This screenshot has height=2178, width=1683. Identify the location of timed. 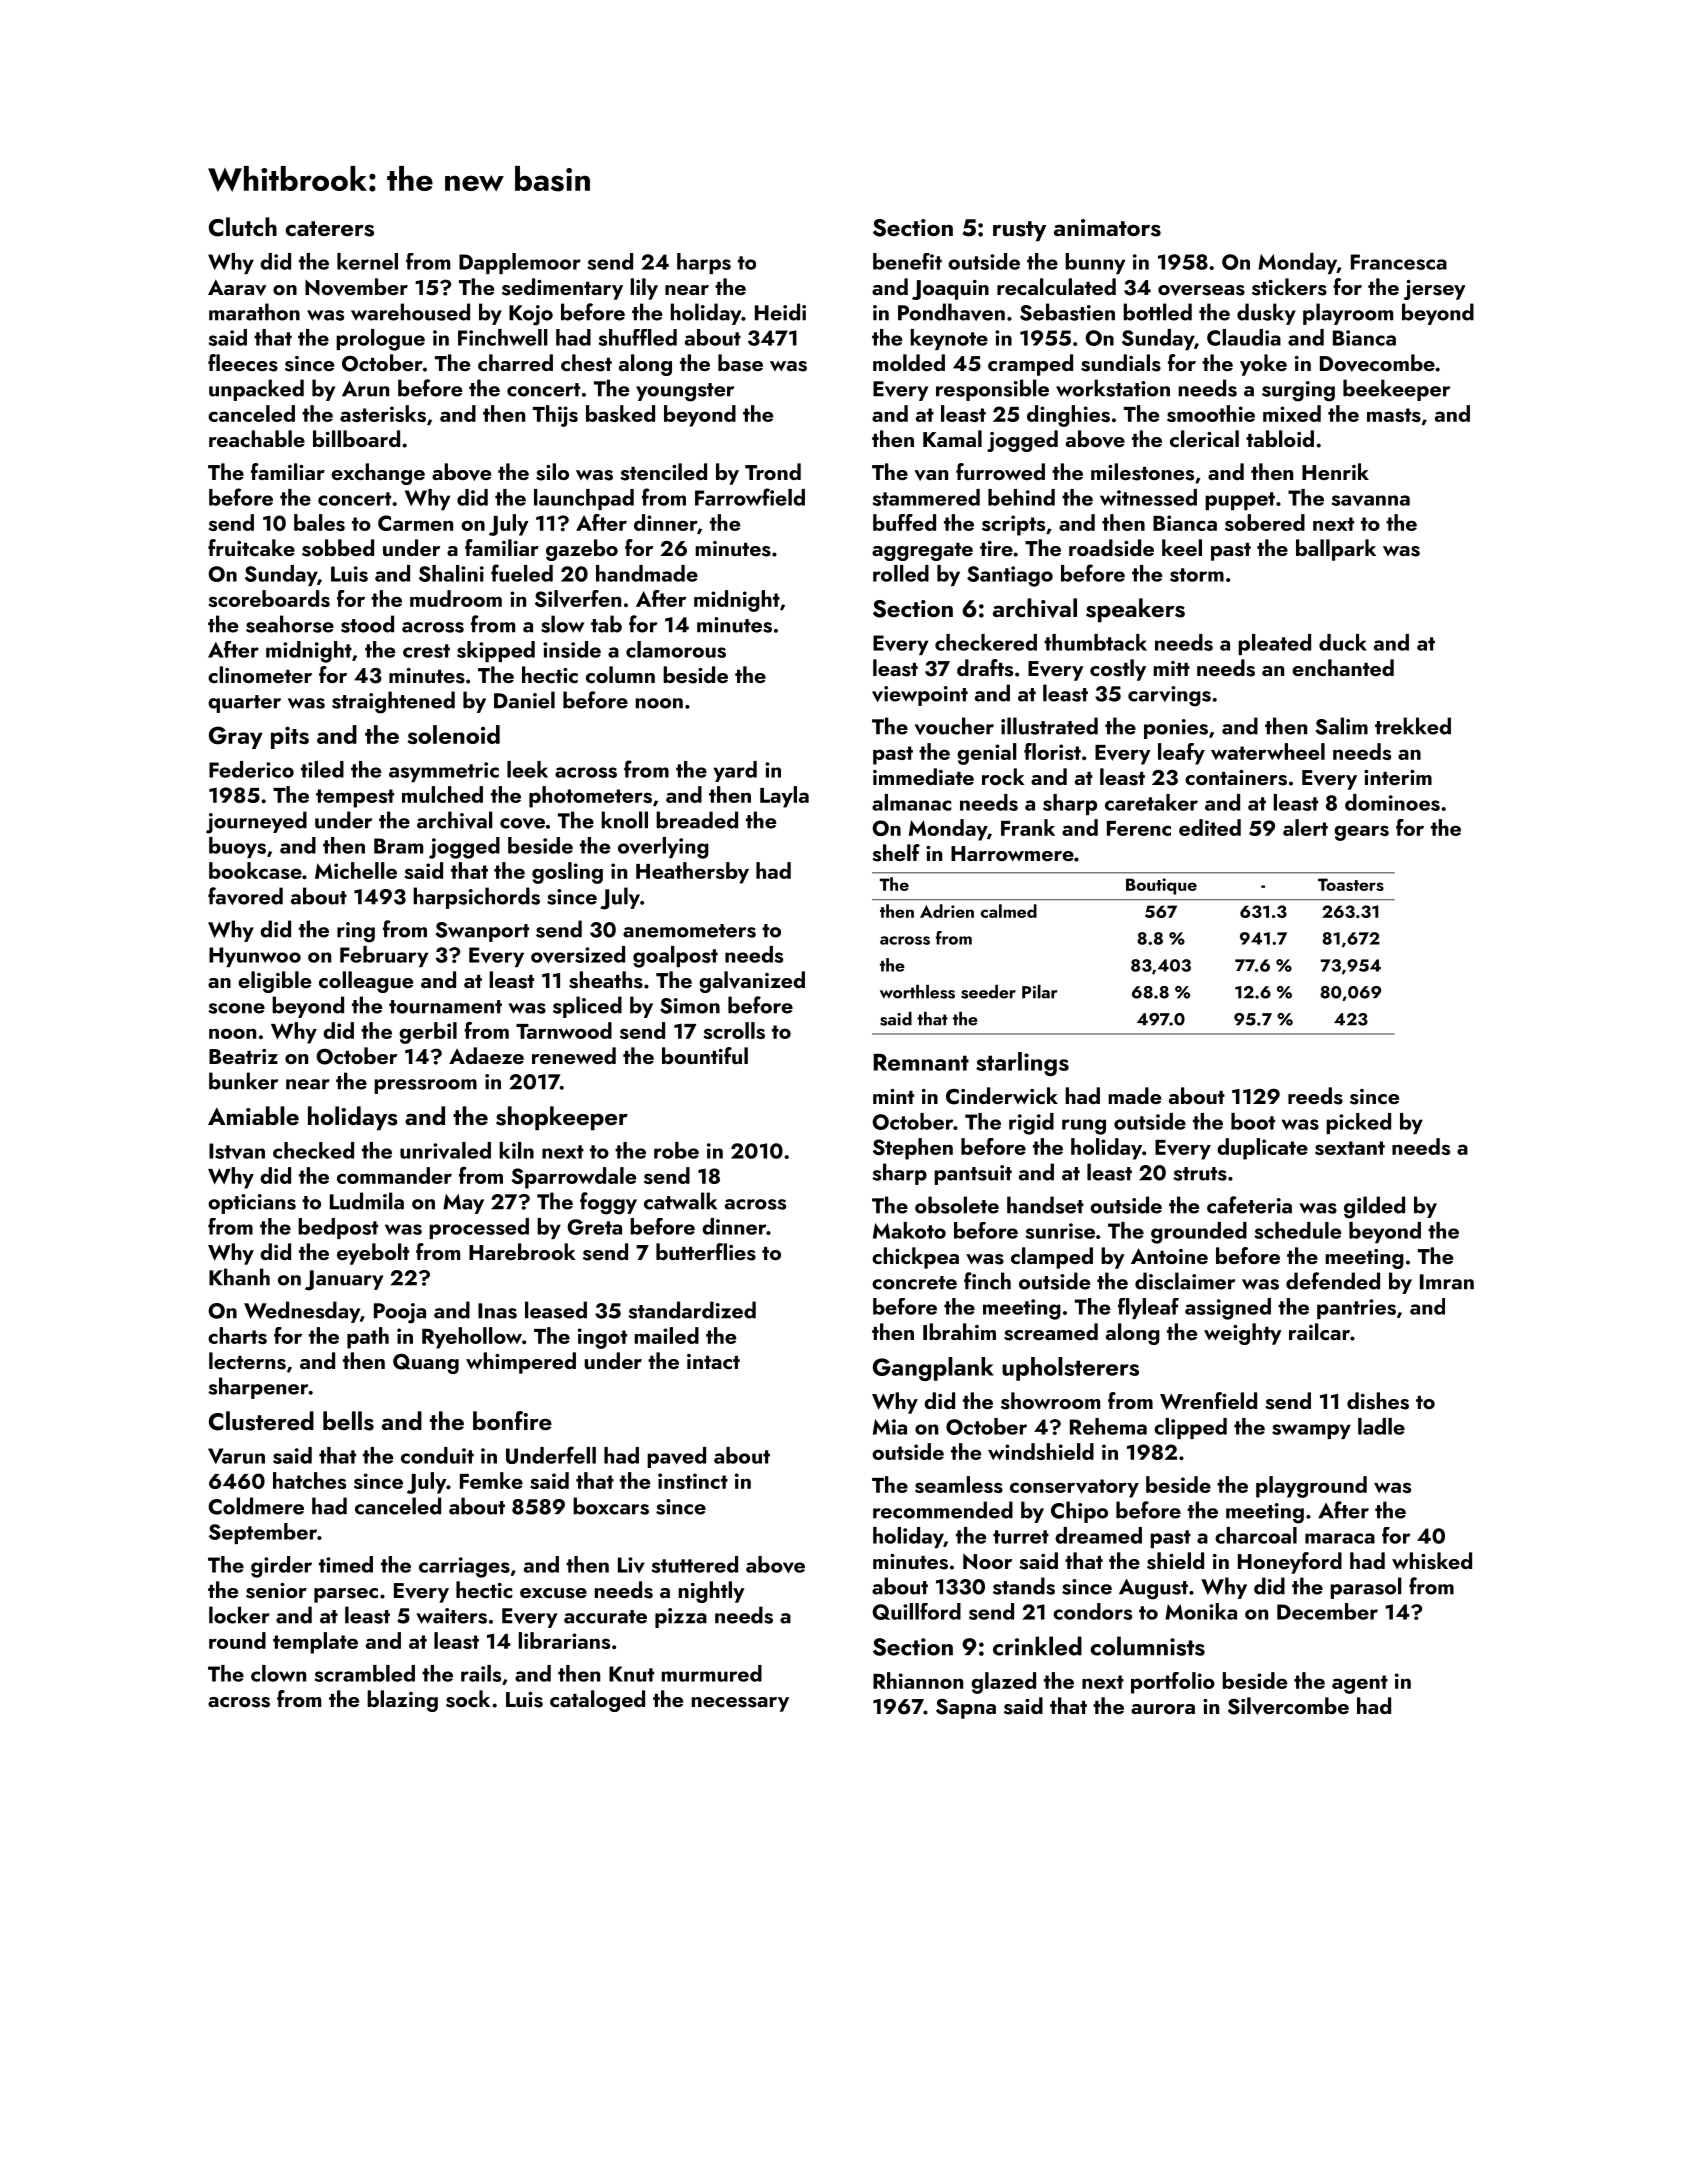
(346, 1564).
